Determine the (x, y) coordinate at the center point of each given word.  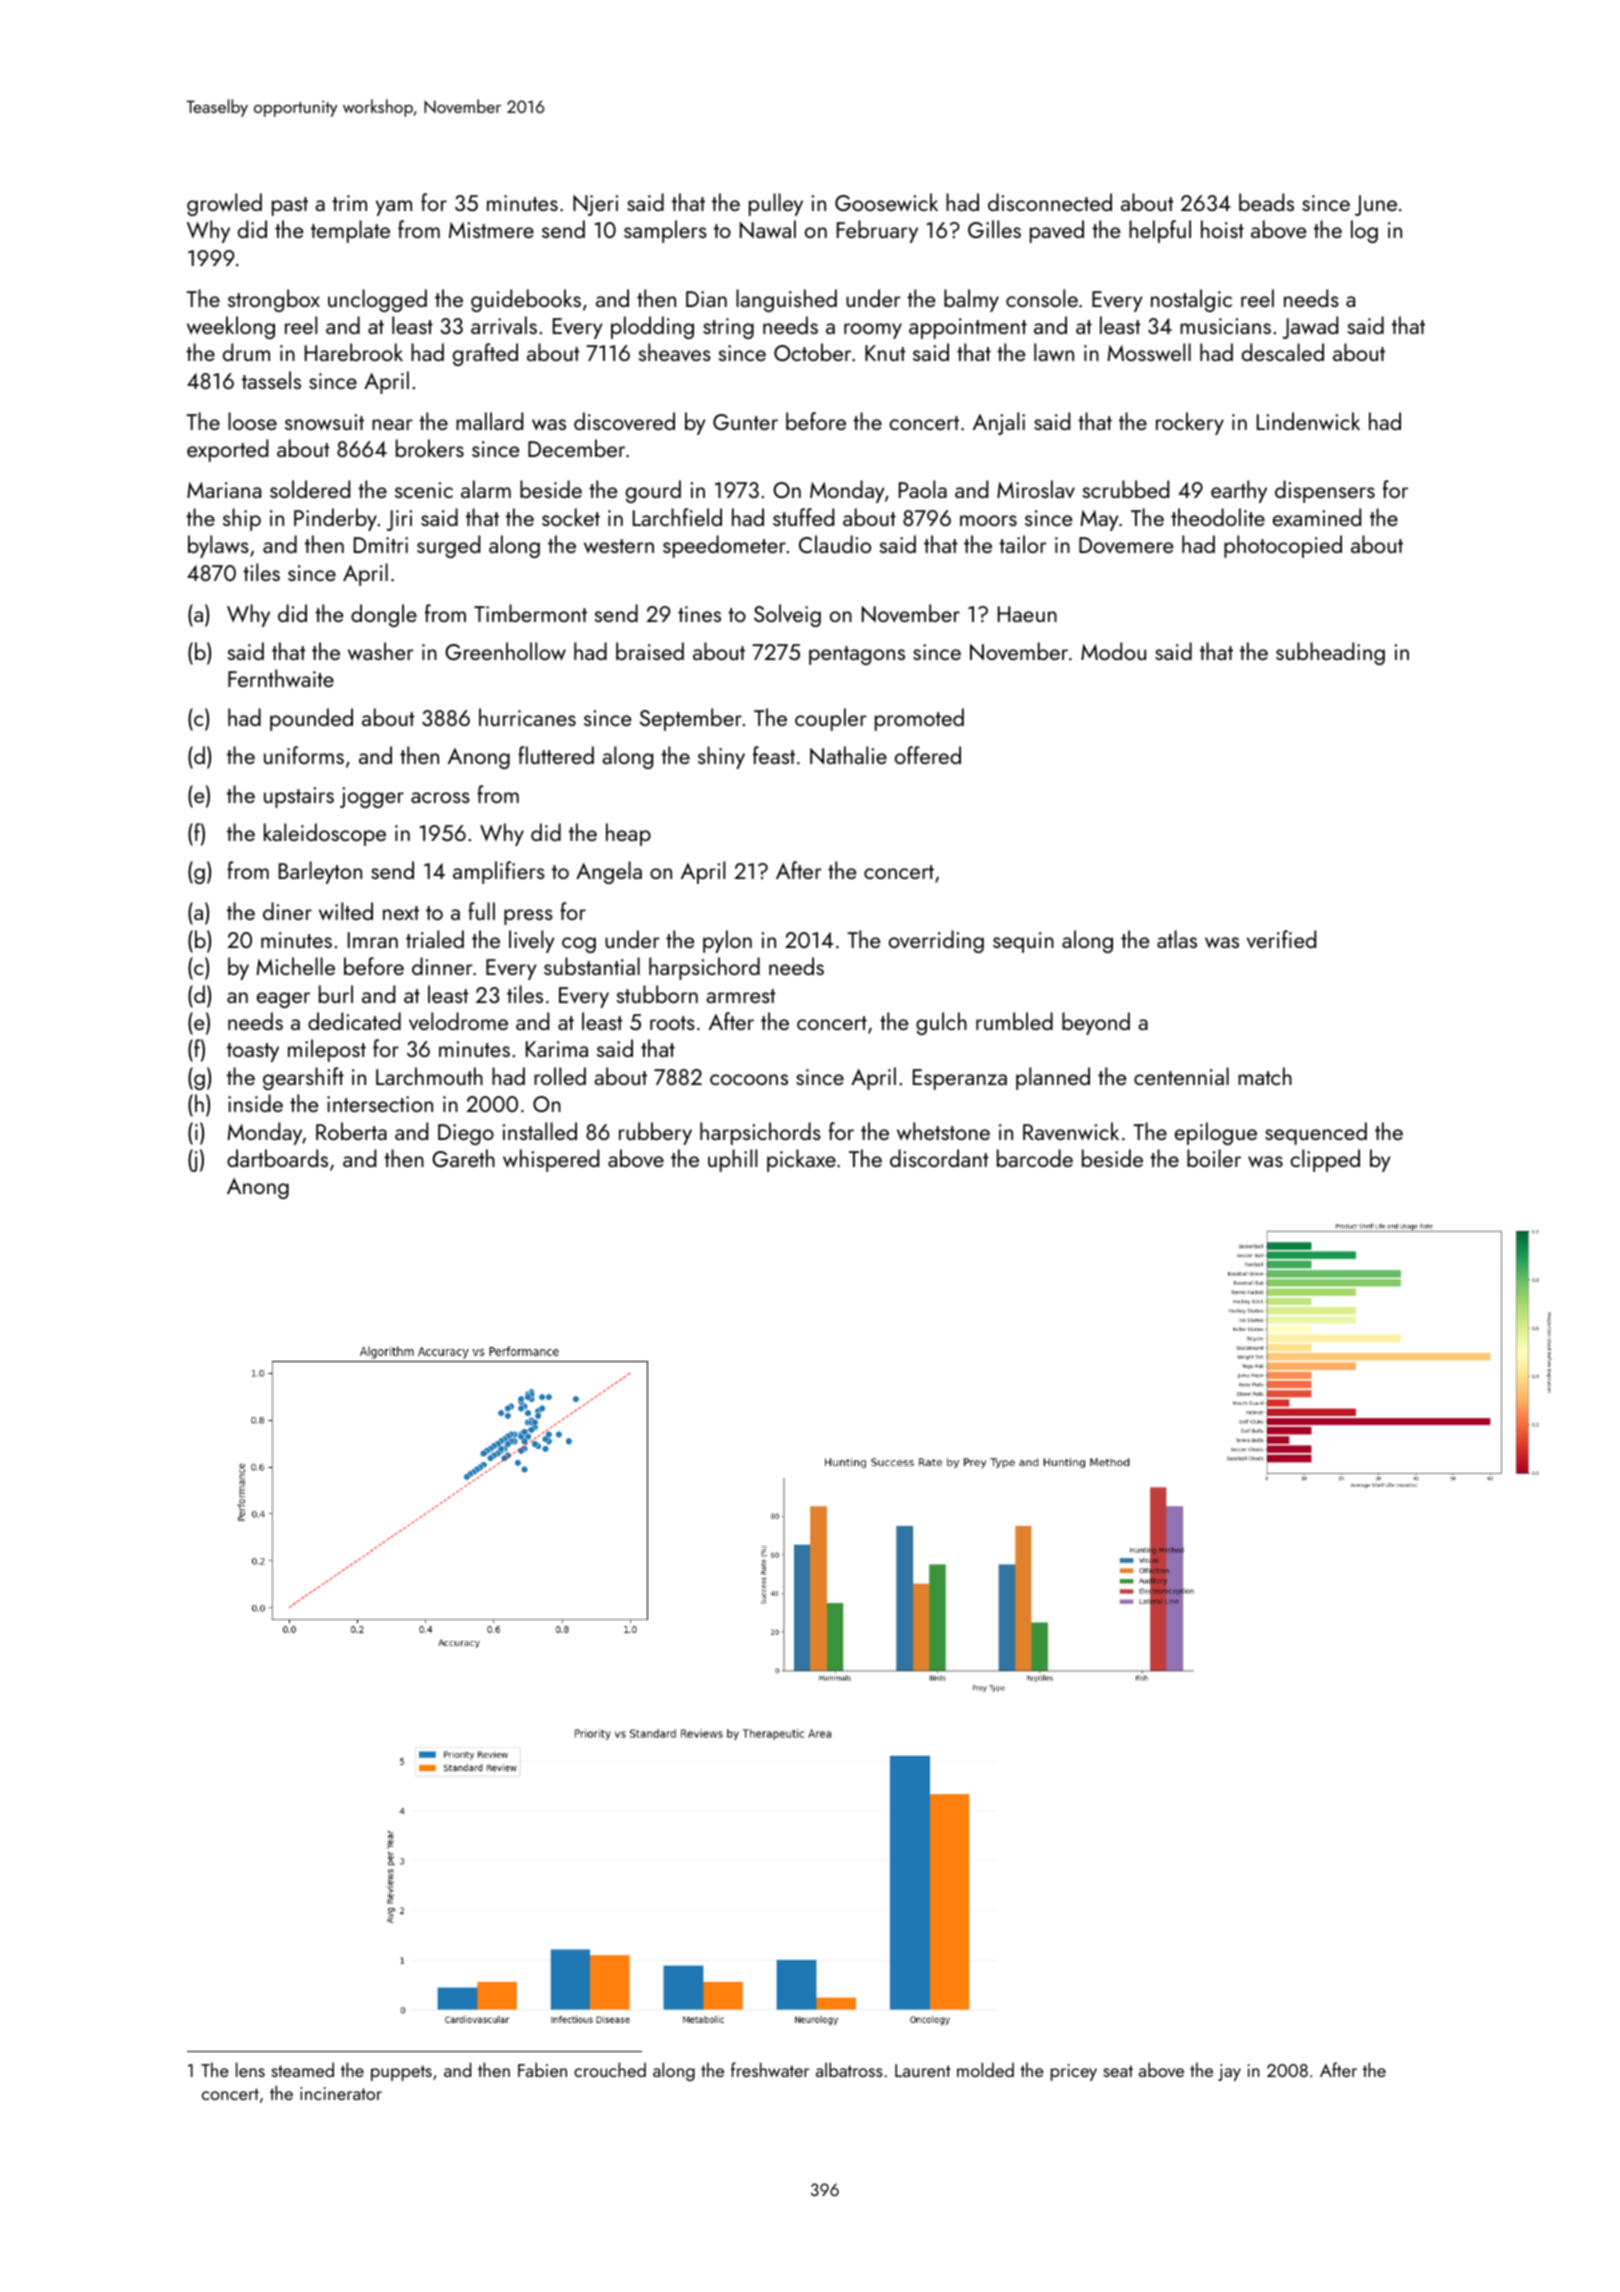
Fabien (542, 2069)
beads (1266, 202)
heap (628, 834)
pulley (776, 204)
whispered (551, 1160)
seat (1118, 2071)
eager (283, 1000)
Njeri (595, 205)
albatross (849, 2069)
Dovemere (1126, 545)
